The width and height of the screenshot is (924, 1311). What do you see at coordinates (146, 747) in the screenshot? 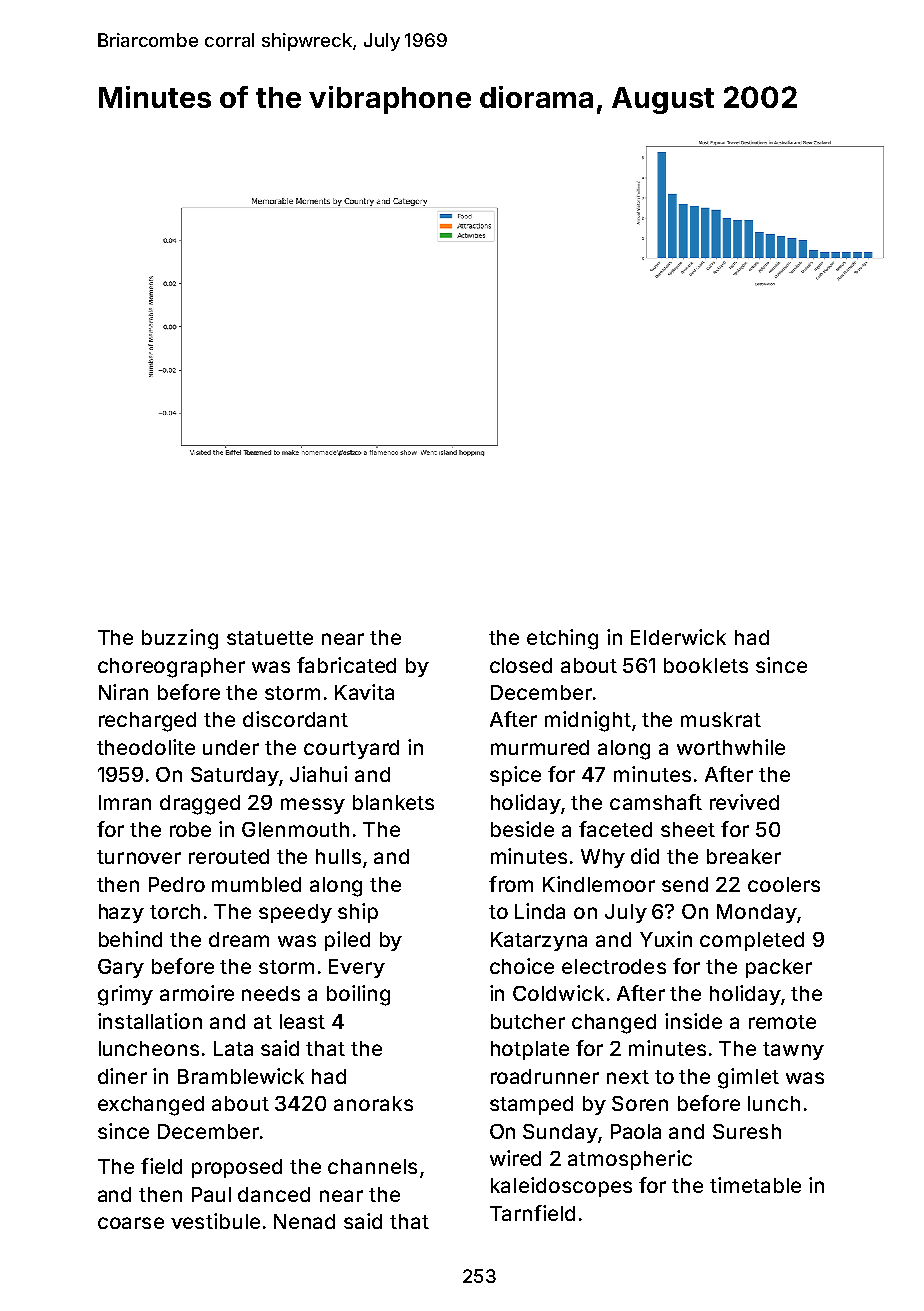
I see `theodolite` at bounding box center [146, 747].
